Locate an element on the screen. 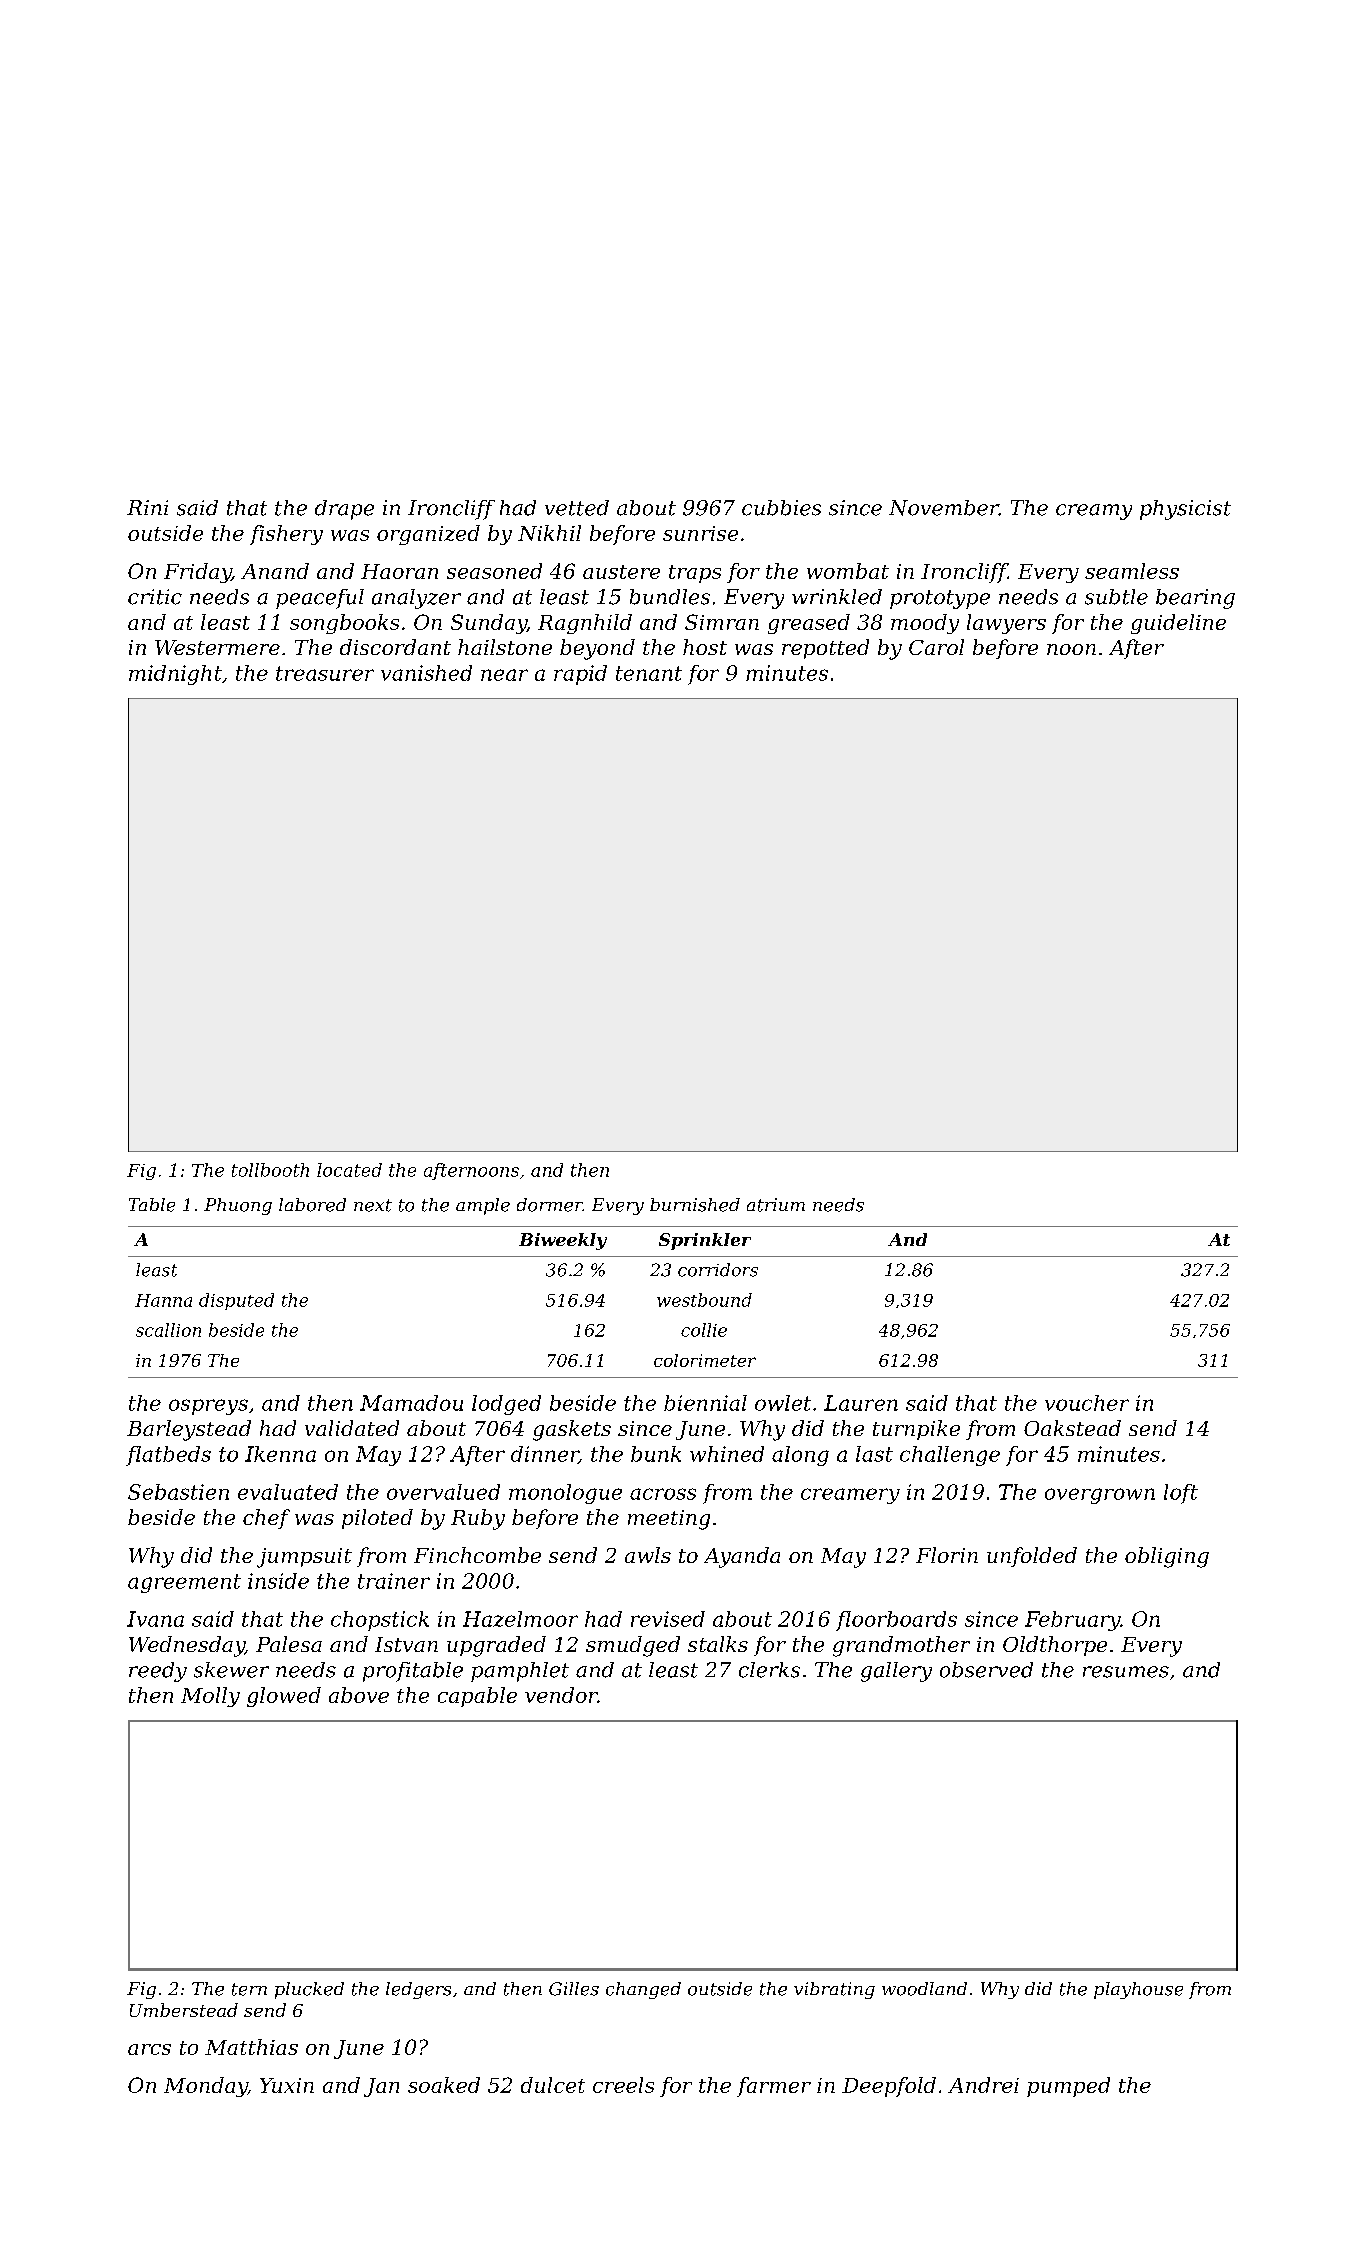 Image resolution: width=1366 pixels, height=2251 pixels. vendor is located at coordinates (561, 1695).
